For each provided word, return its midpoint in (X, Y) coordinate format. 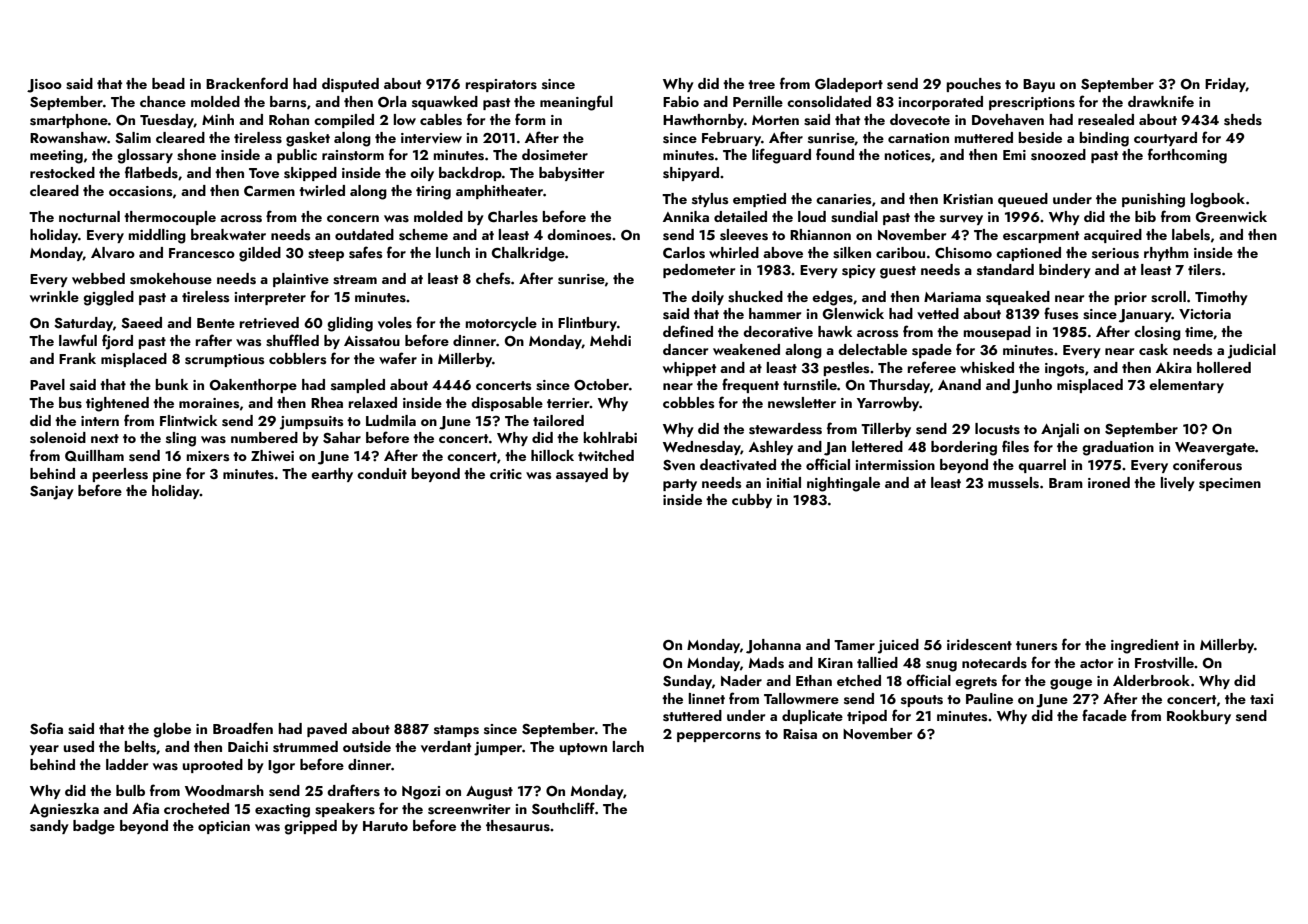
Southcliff (563, 808)
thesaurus (518, 826)
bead (168, 83)
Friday (1225, 85)
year (44, 750)
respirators (501, 85)
